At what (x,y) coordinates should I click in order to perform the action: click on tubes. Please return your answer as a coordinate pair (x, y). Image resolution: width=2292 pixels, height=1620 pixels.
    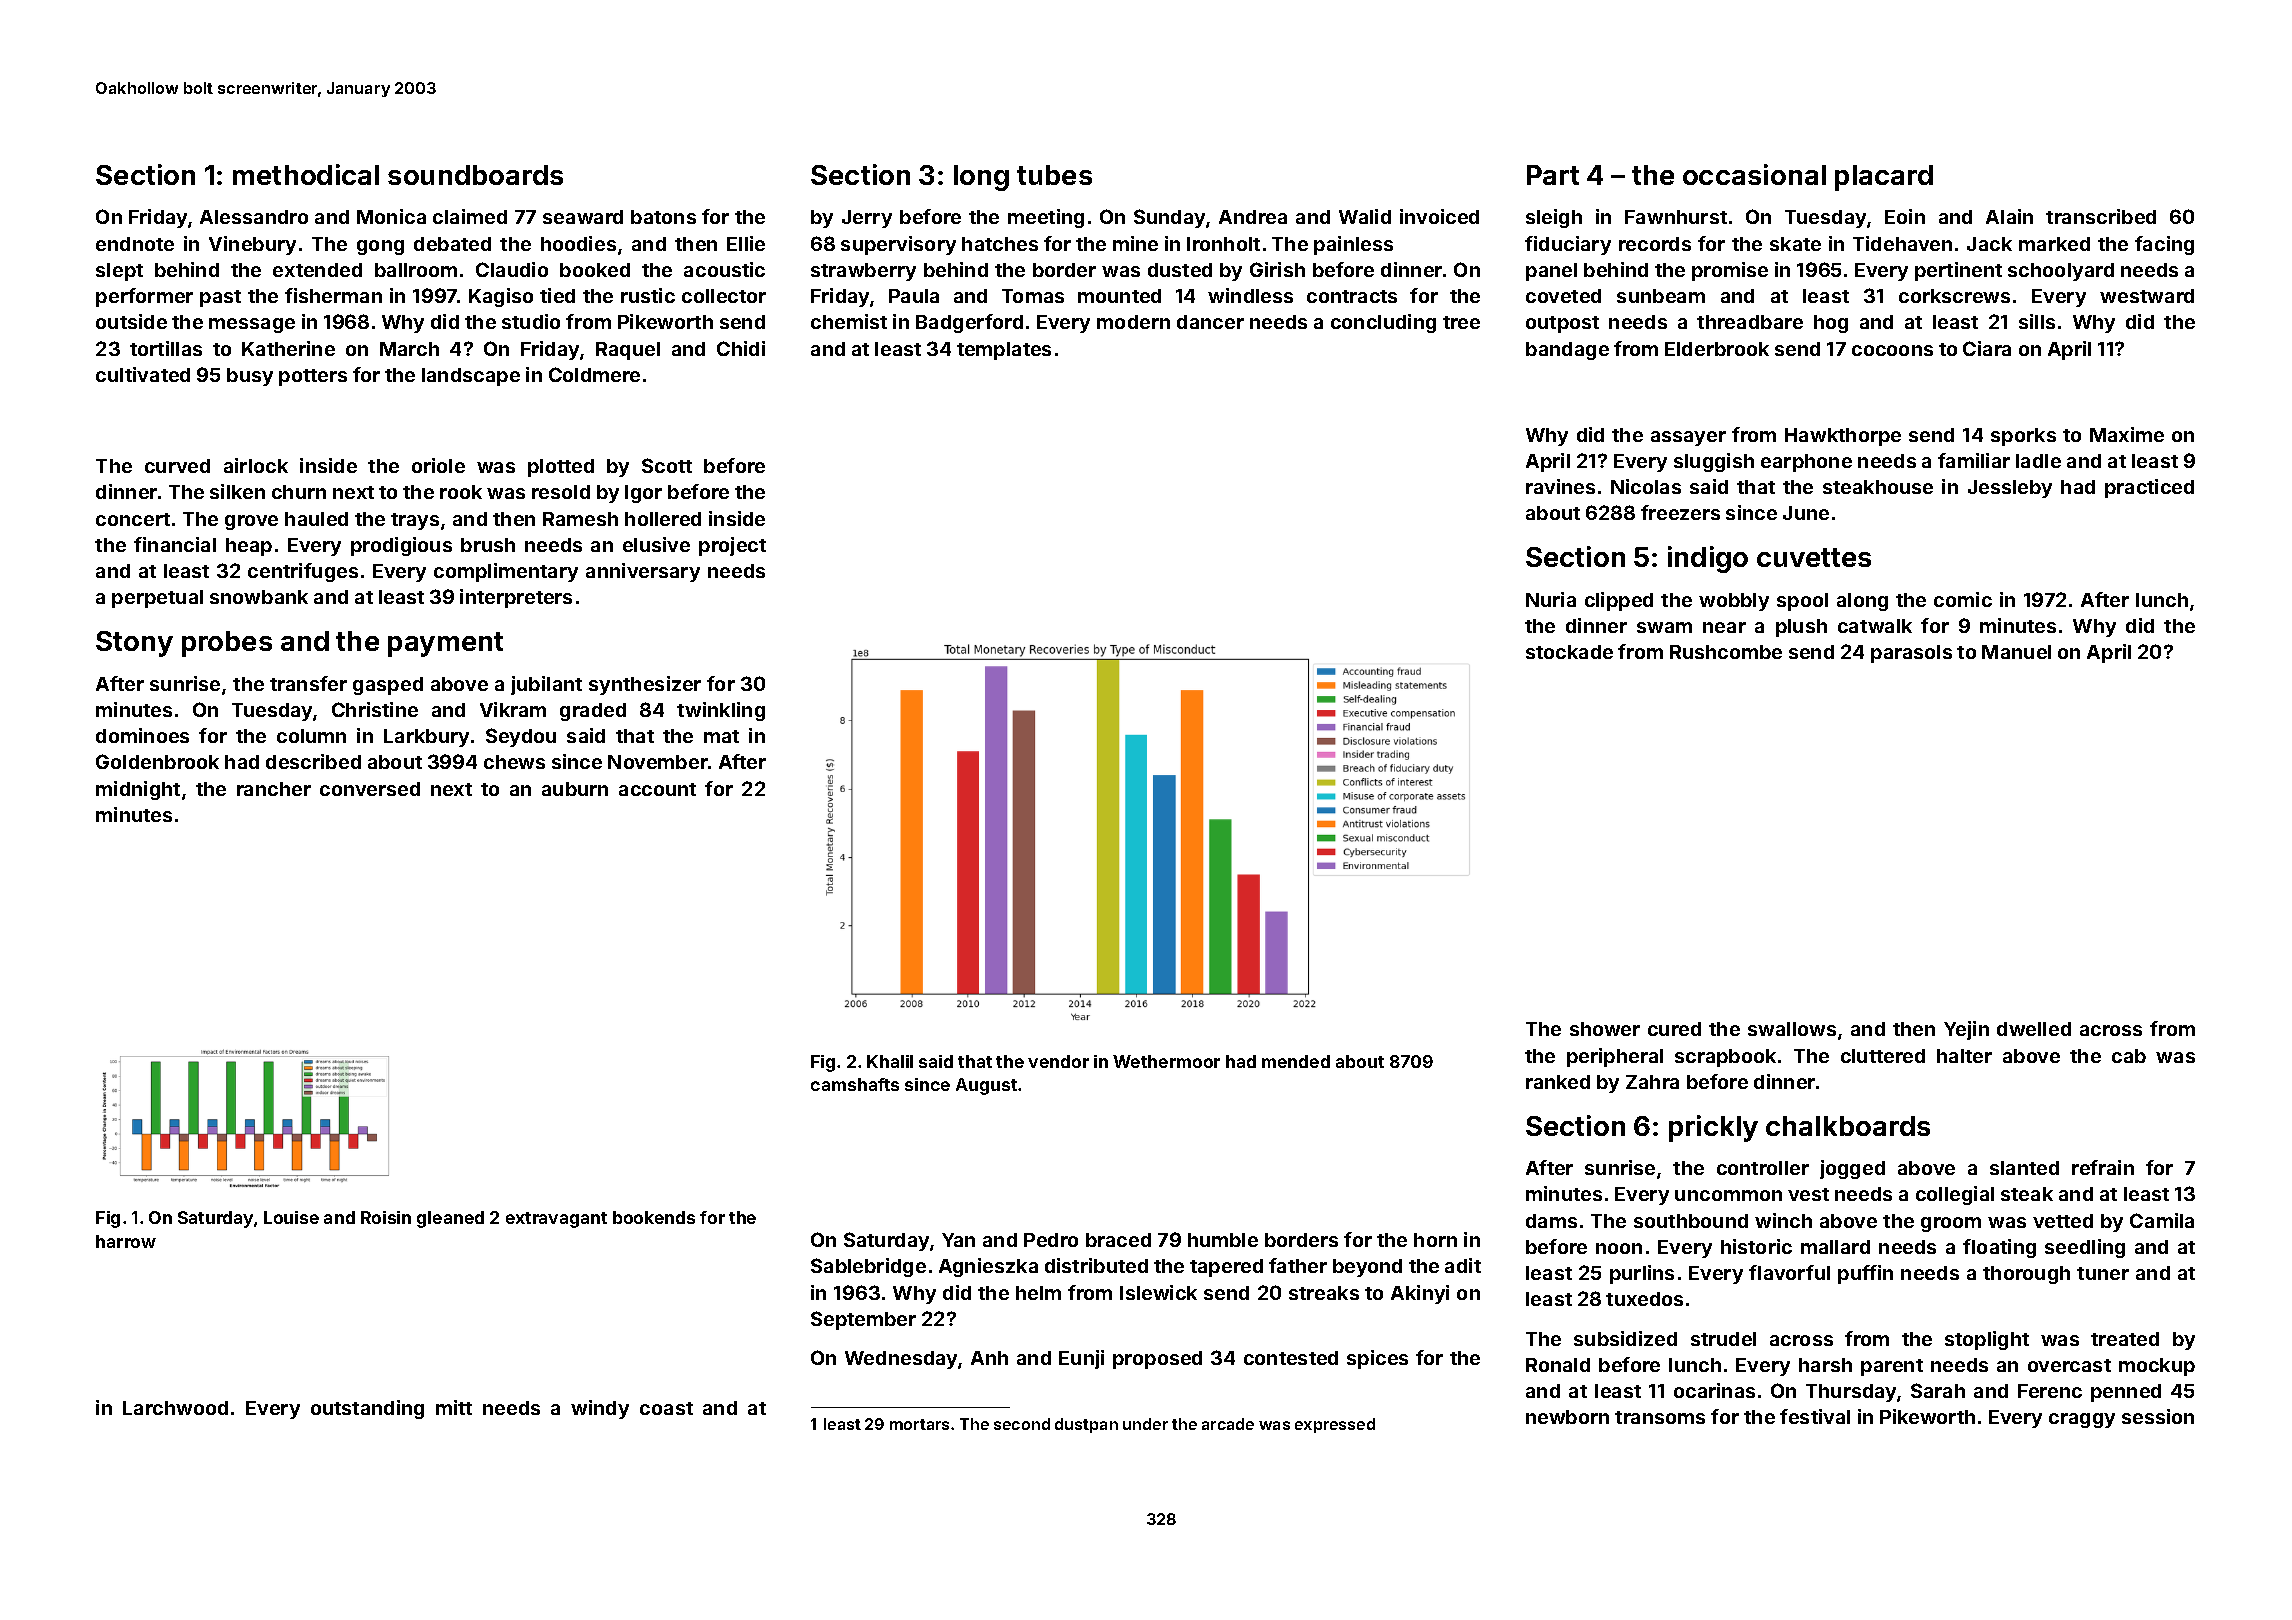
    Looking at the image, I should click on (1054, 175).
